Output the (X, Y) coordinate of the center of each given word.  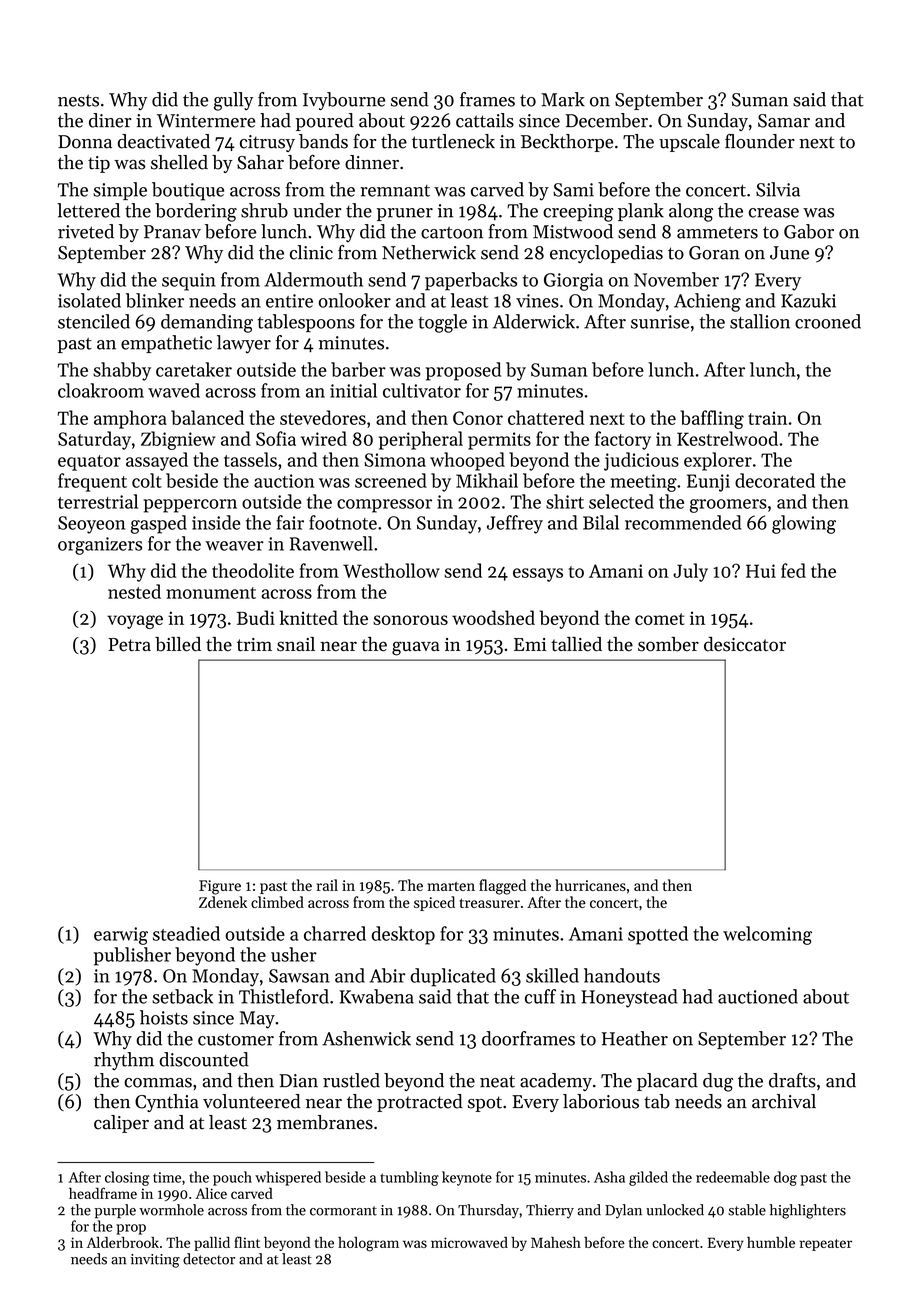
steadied (186, 933)
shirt (565, 501)
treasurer (489, 903)
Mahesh (556, 1242)
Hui (761, 571)
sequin (189, 282)
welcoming (767, 935)
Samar (784, 121)
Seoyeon (91, 525)
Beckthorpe (567, 143)
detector (209, 1259)
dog (785, 1178)
